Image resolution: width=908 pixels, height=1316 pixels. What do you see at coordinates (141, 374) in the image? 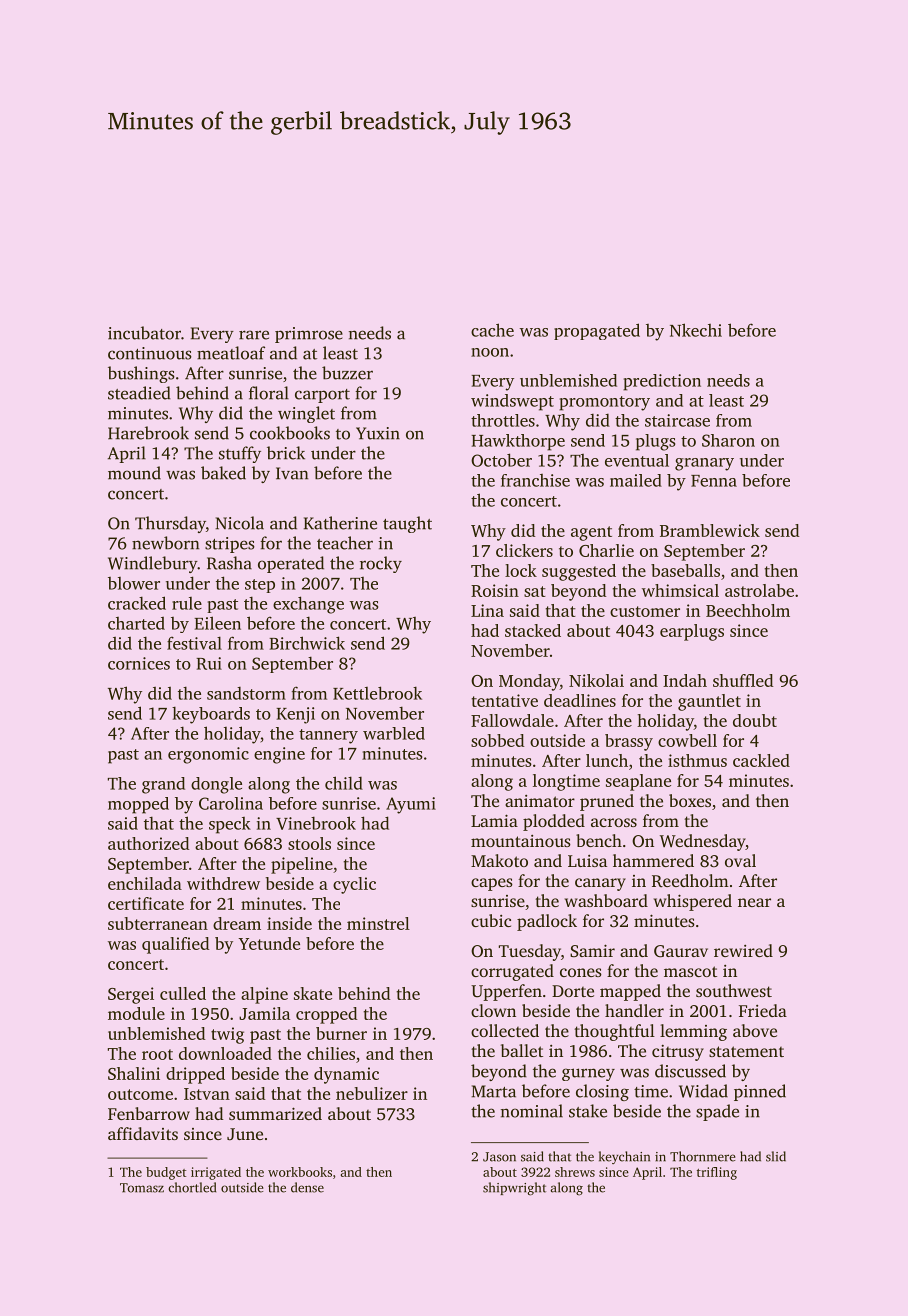
I see `bushings` at bounding box center [141, 374].
